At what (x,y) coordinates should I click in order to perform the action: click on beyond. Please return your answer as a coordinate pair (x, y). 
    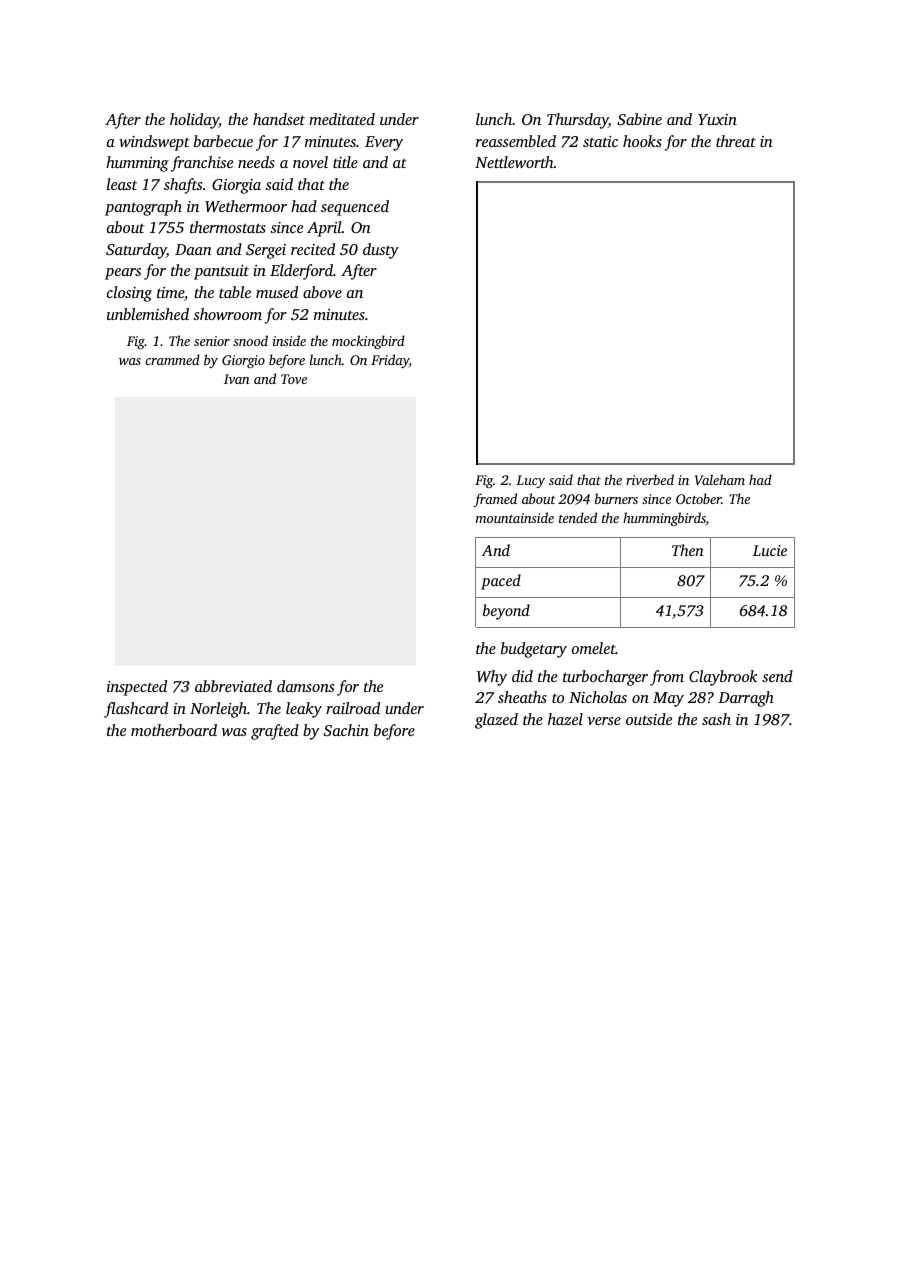
    Looking at the image, I should click on (506, 612).
